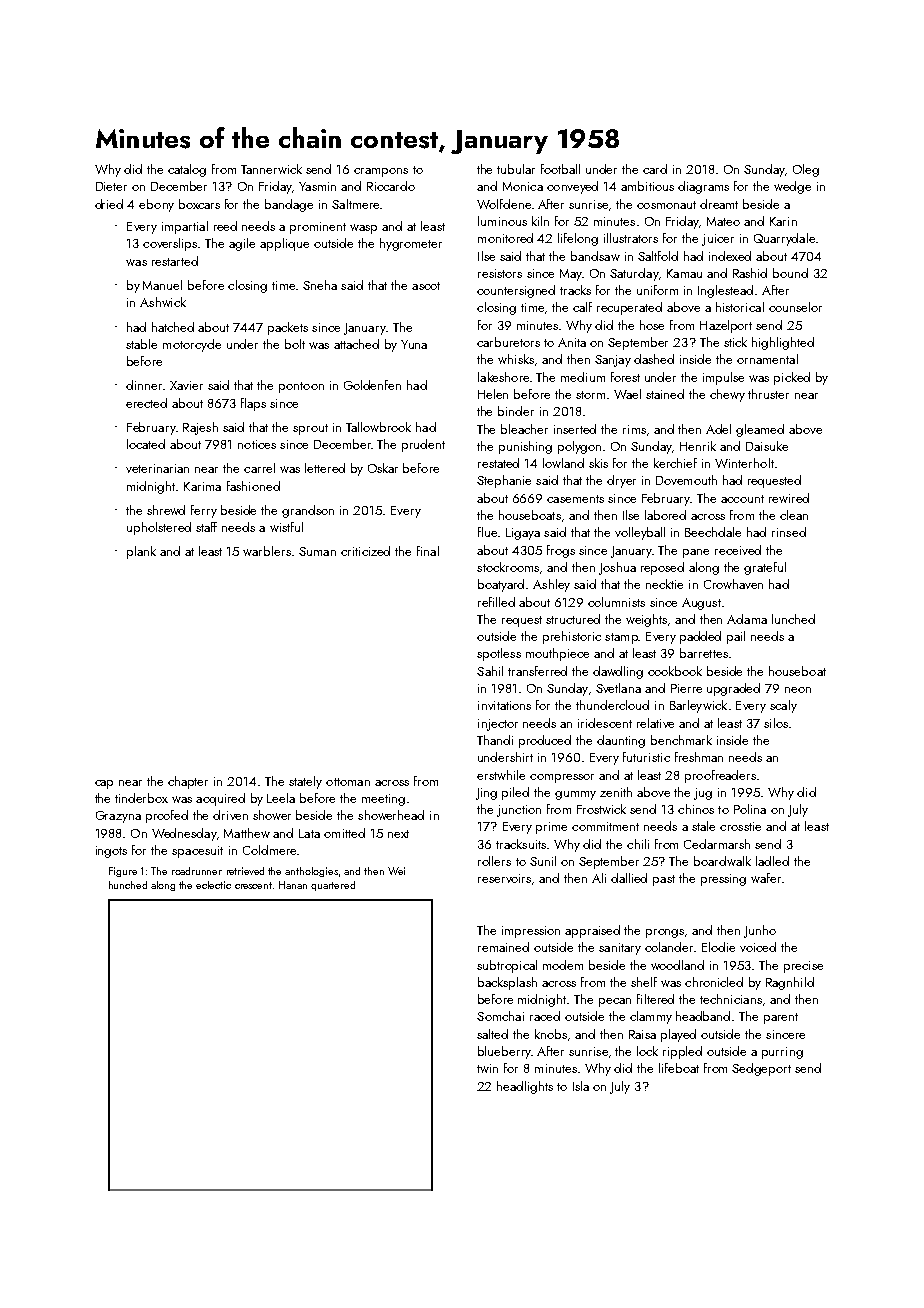 Image resolution: width=924 pixels, height=1308 pixels. What do you see at coordinates (492, 1034) in the screenshot?
I see `salted` at bounding box center [492, 1034].
